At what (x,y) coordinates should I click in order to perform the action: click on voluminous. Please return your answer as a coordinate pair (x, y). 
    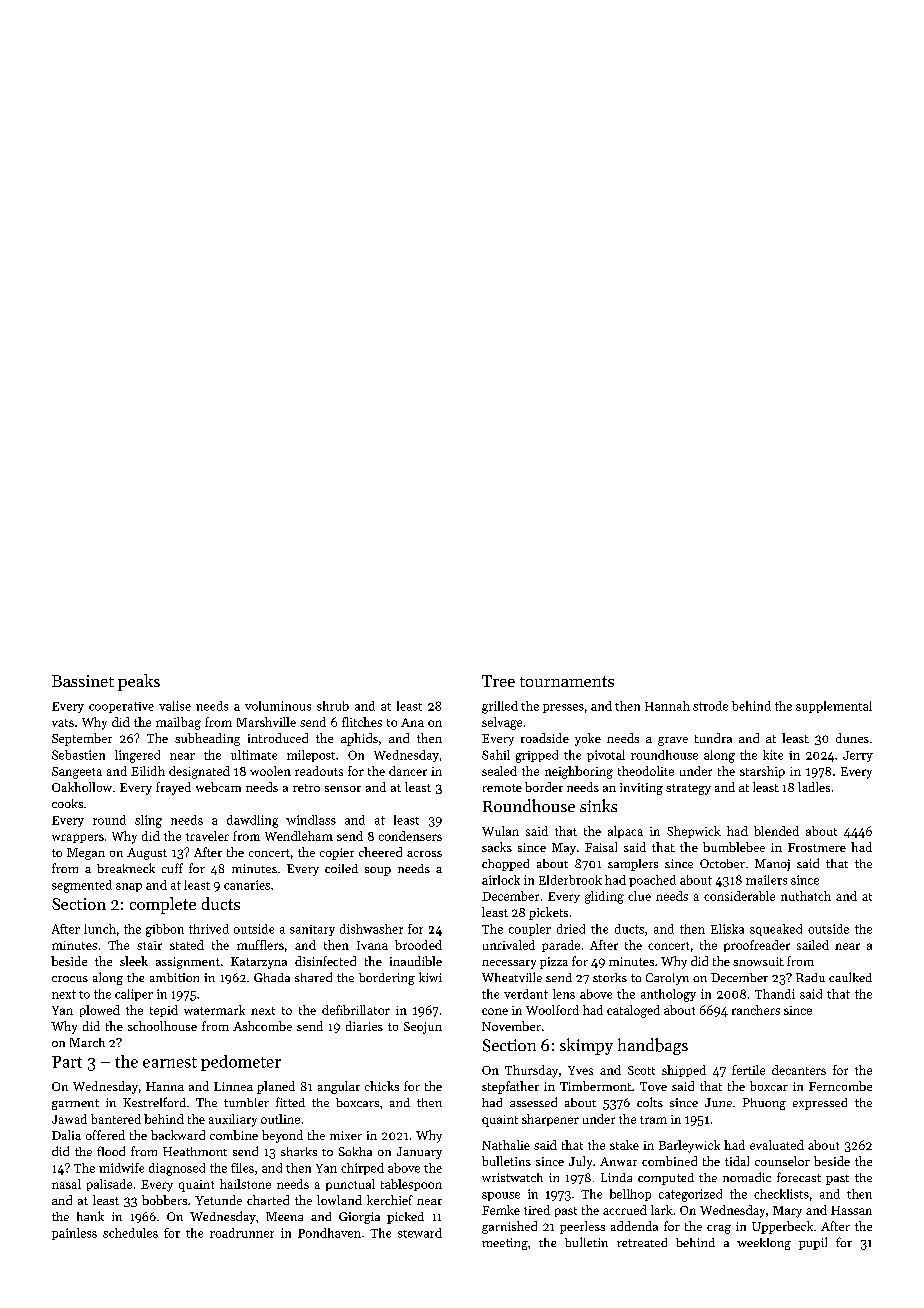
    Looking at the image, I should click on (278, 706).
